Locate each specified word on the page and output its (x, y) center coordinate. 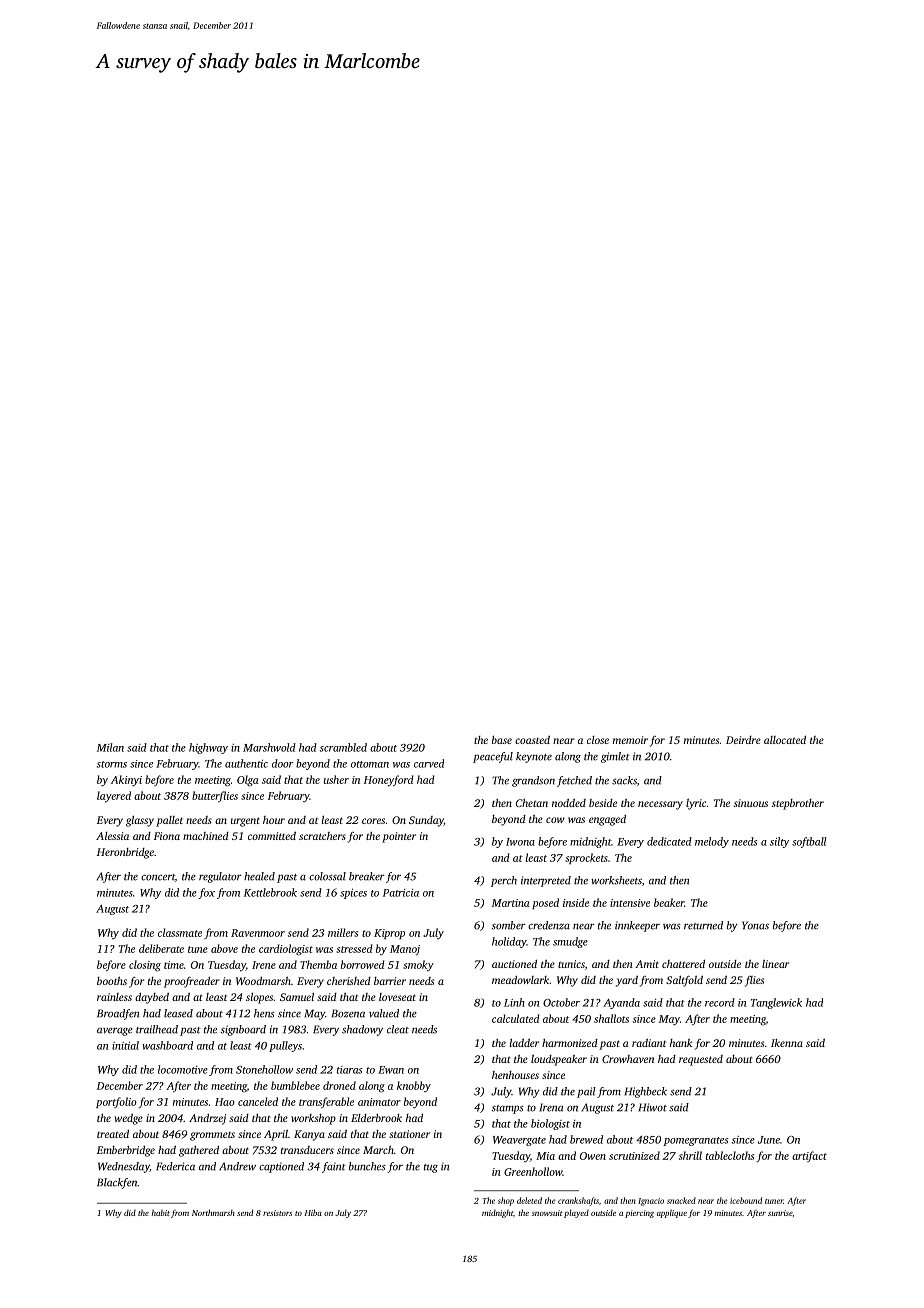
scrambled (343, 747)
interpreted (546, 881)
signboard (243, 1030)
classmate (180, 932)
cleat (398, 1029)
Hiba (313, 1212)
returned (703, 925)
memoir (630, 740)
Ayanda (621, 1003)
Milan (110, 747)
